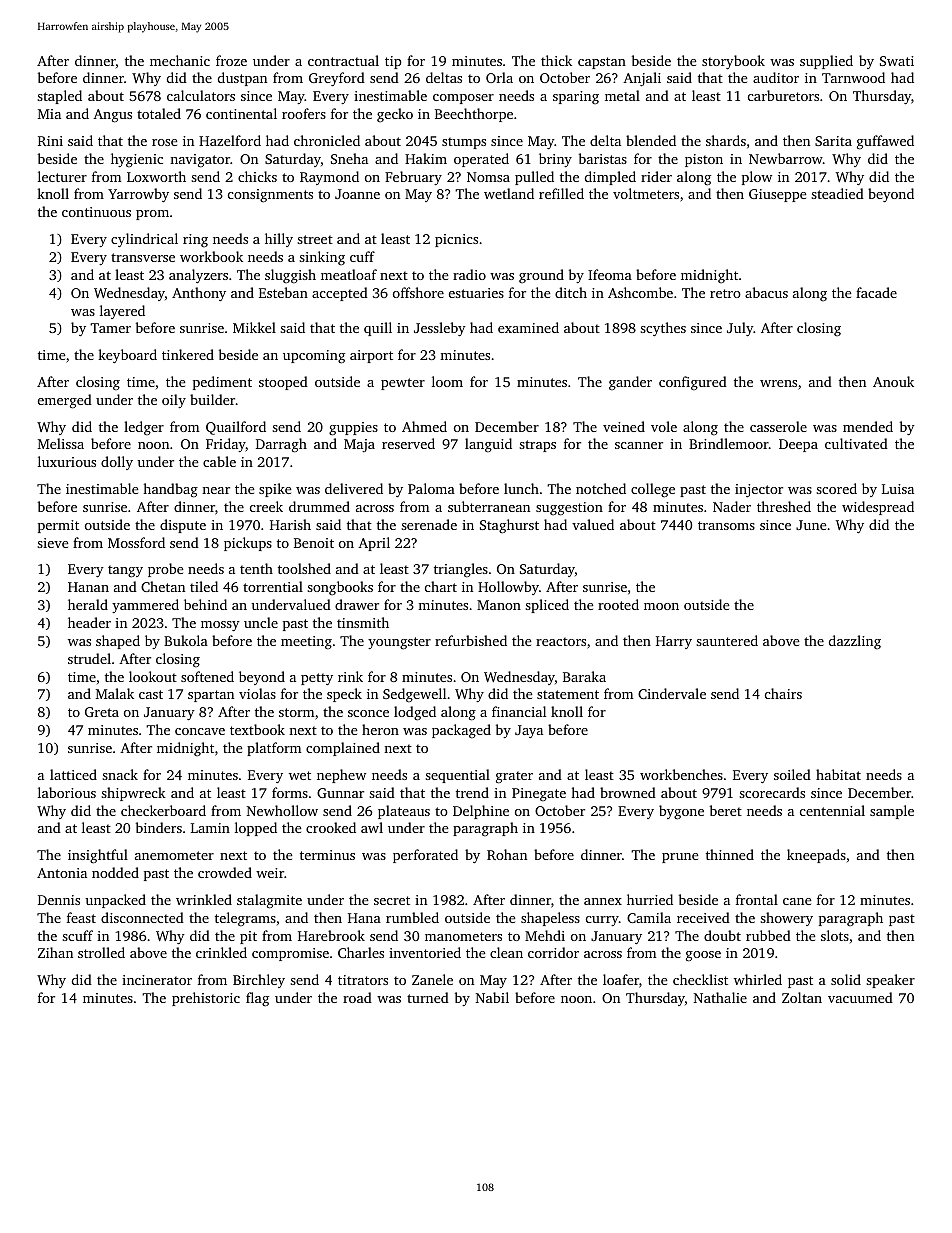  Describe the element at coordinates (120, 774) in the screenshot. I see `snack` at that location.
